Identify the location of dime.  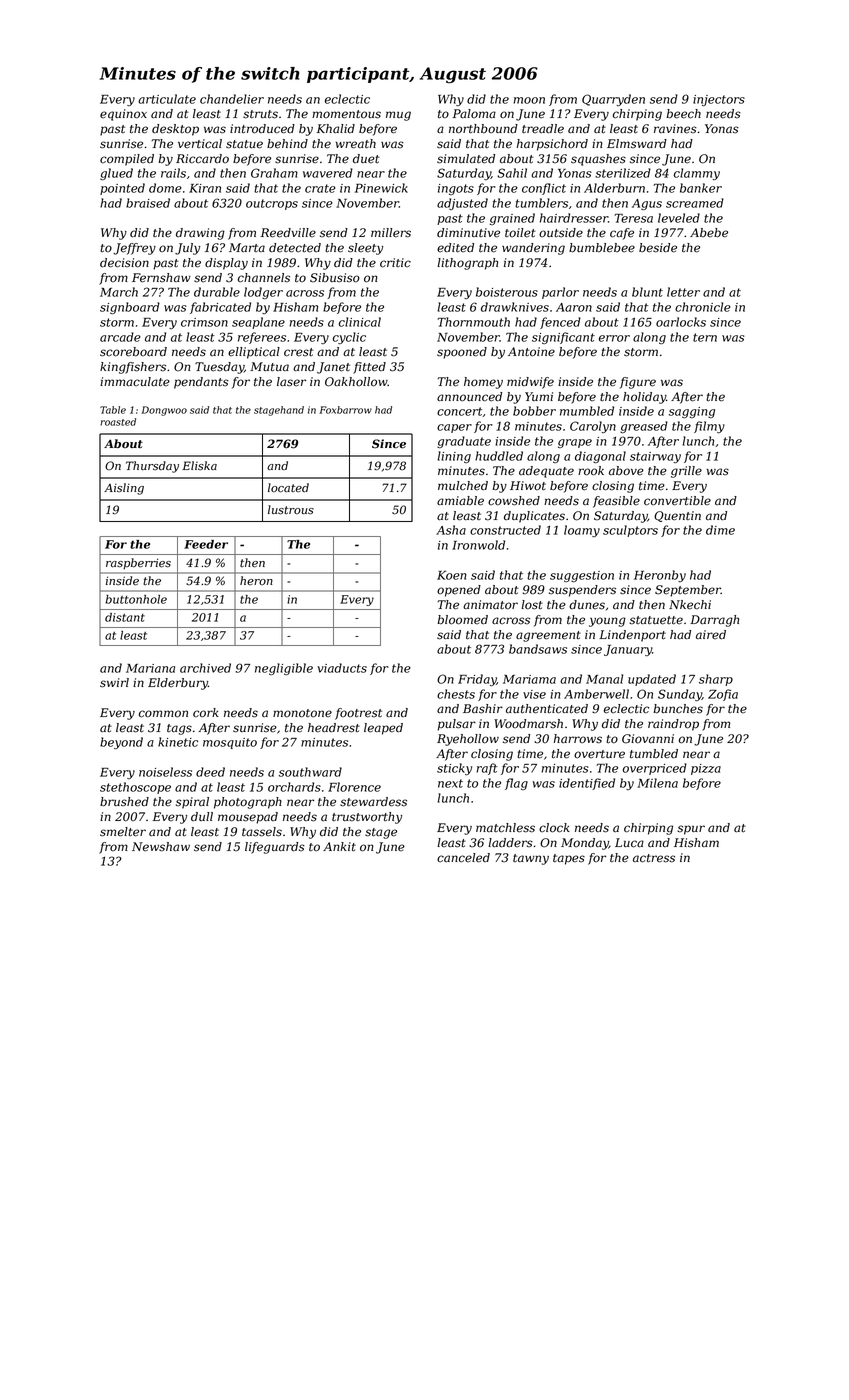
(720, 530).
